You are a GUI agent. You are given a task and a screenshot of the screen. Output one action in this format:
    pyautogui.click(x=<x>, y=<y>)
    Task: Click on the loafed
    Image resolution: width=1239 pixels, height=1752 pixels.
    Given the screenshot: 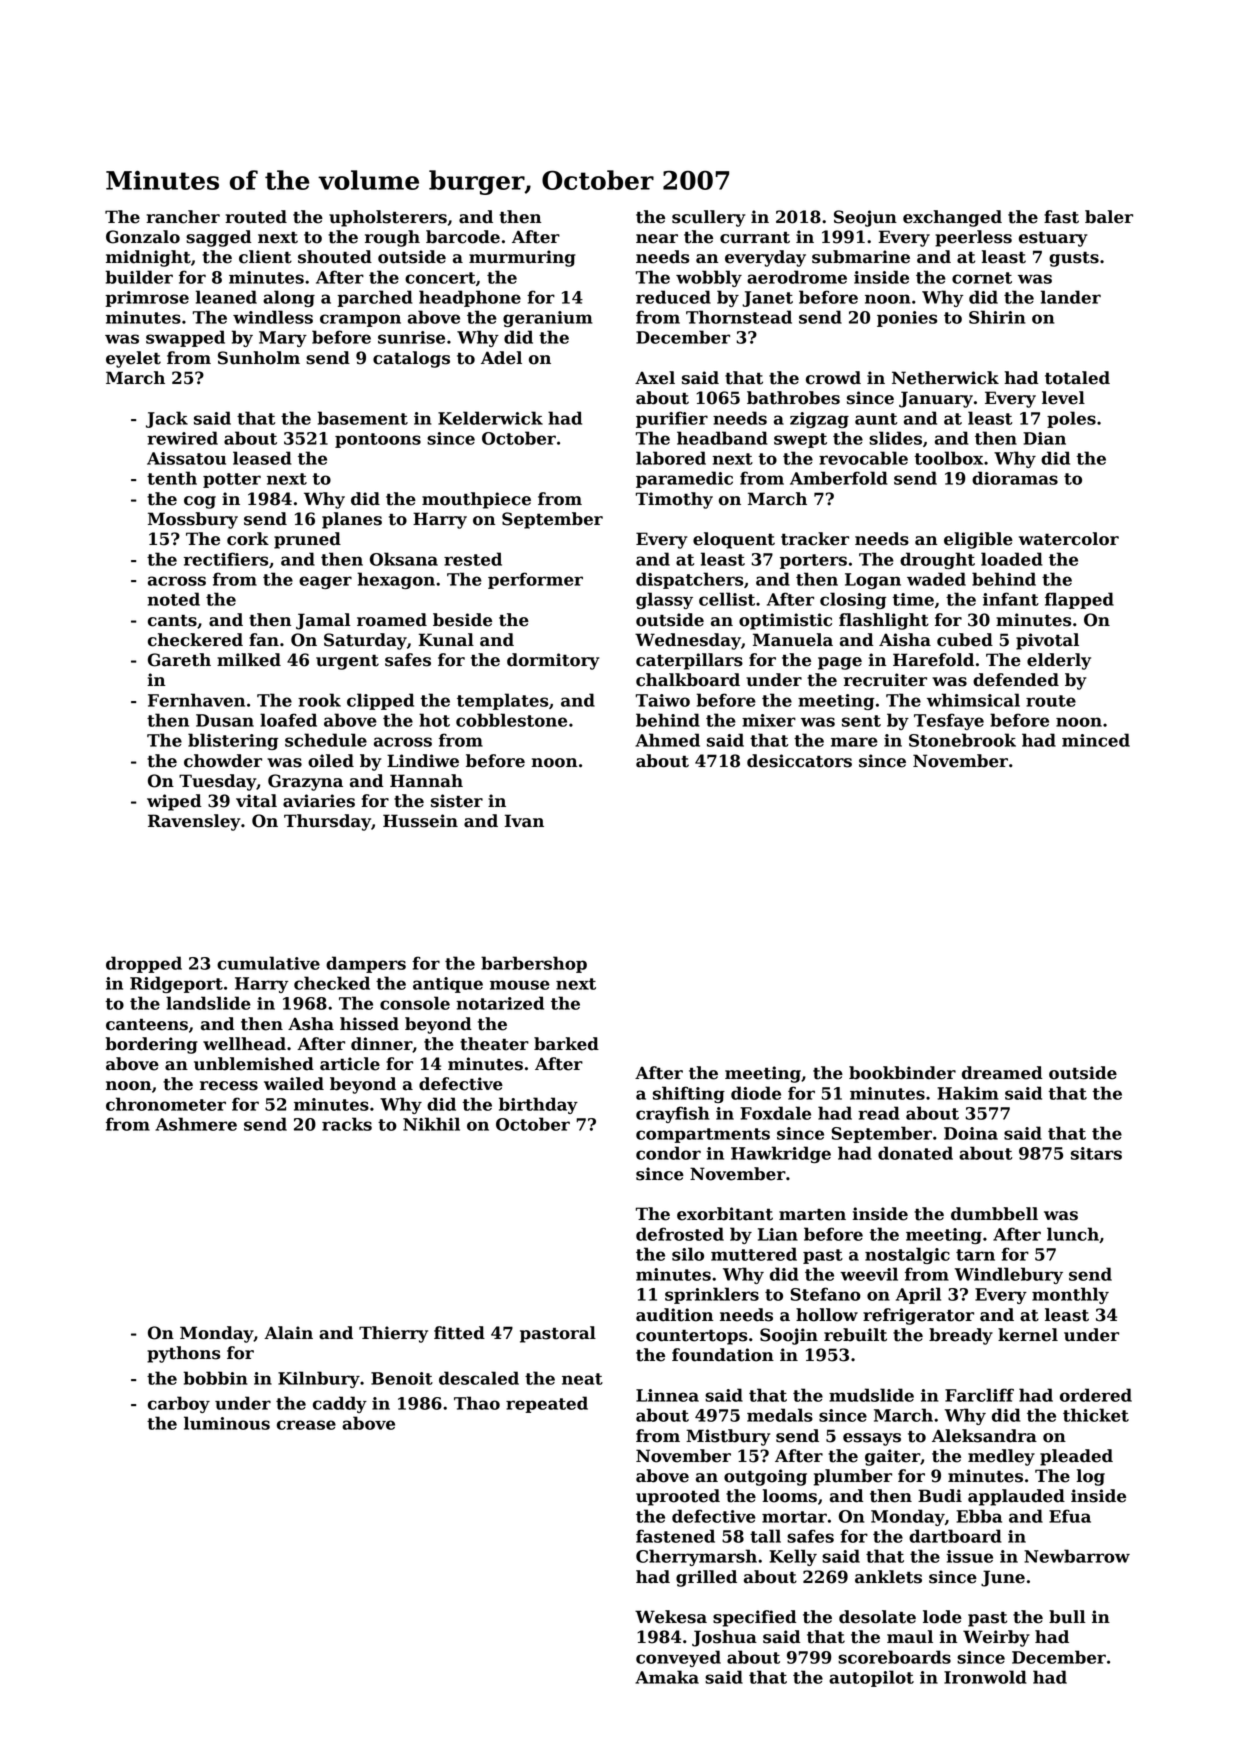 What is the action you would take?
    pyautogui.click(x=288, y=720)
